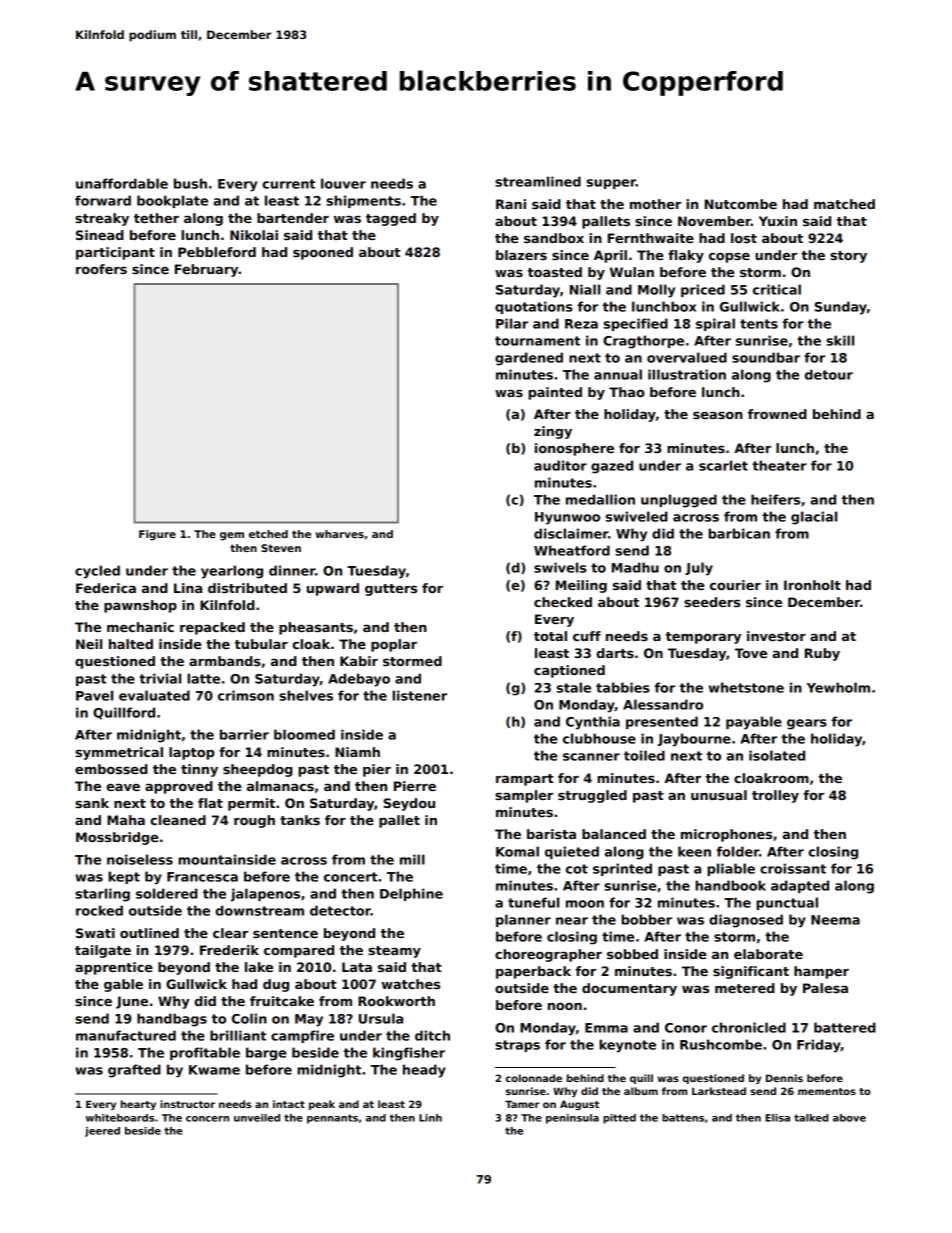 This screenshot has height=1233, width=952. I want to click on cycled, so click(97, 572).
